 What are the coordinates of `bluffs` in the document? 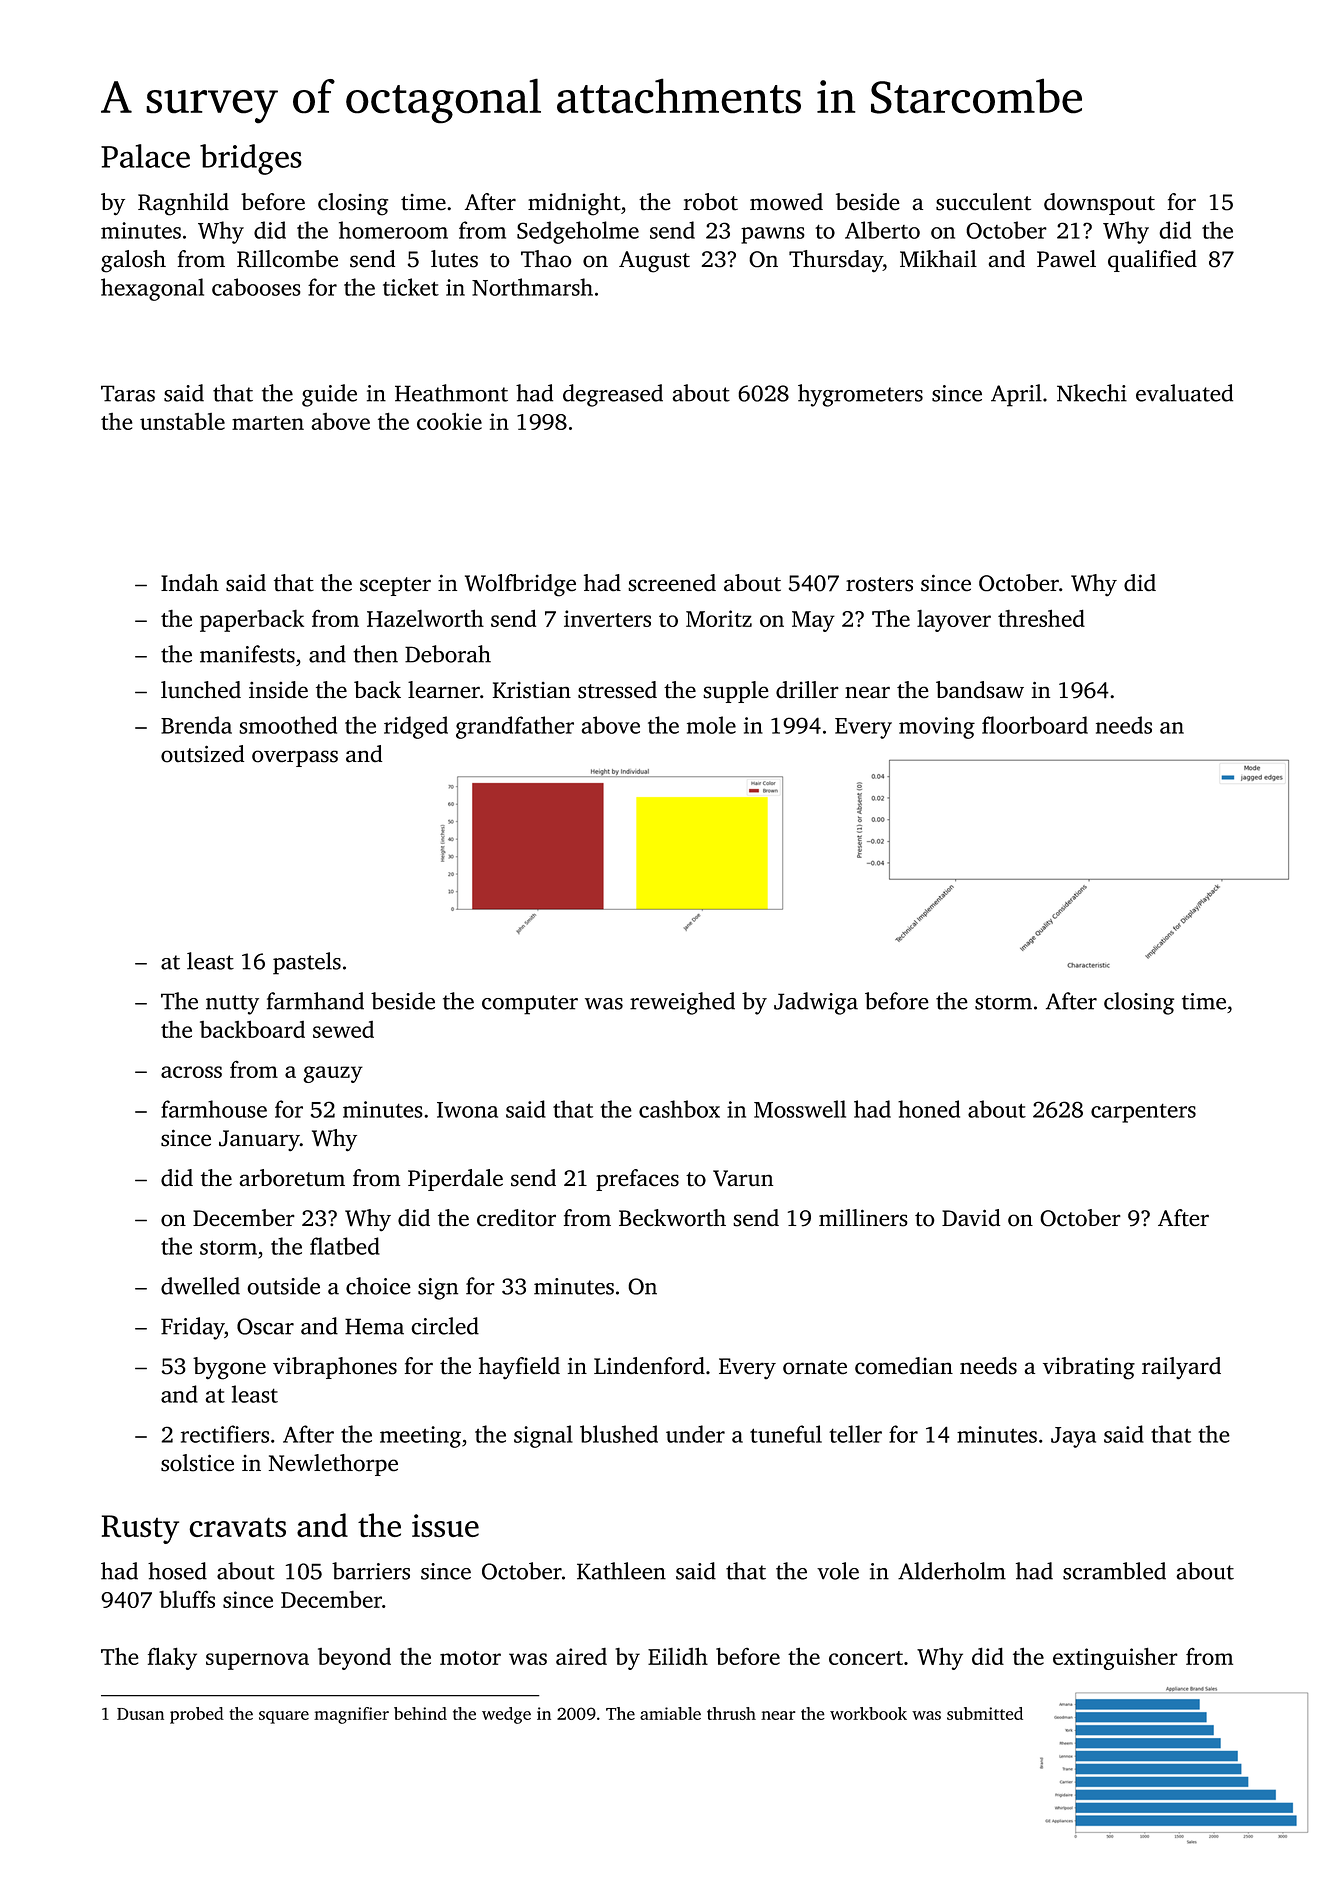 It's located at (187, 1599).
